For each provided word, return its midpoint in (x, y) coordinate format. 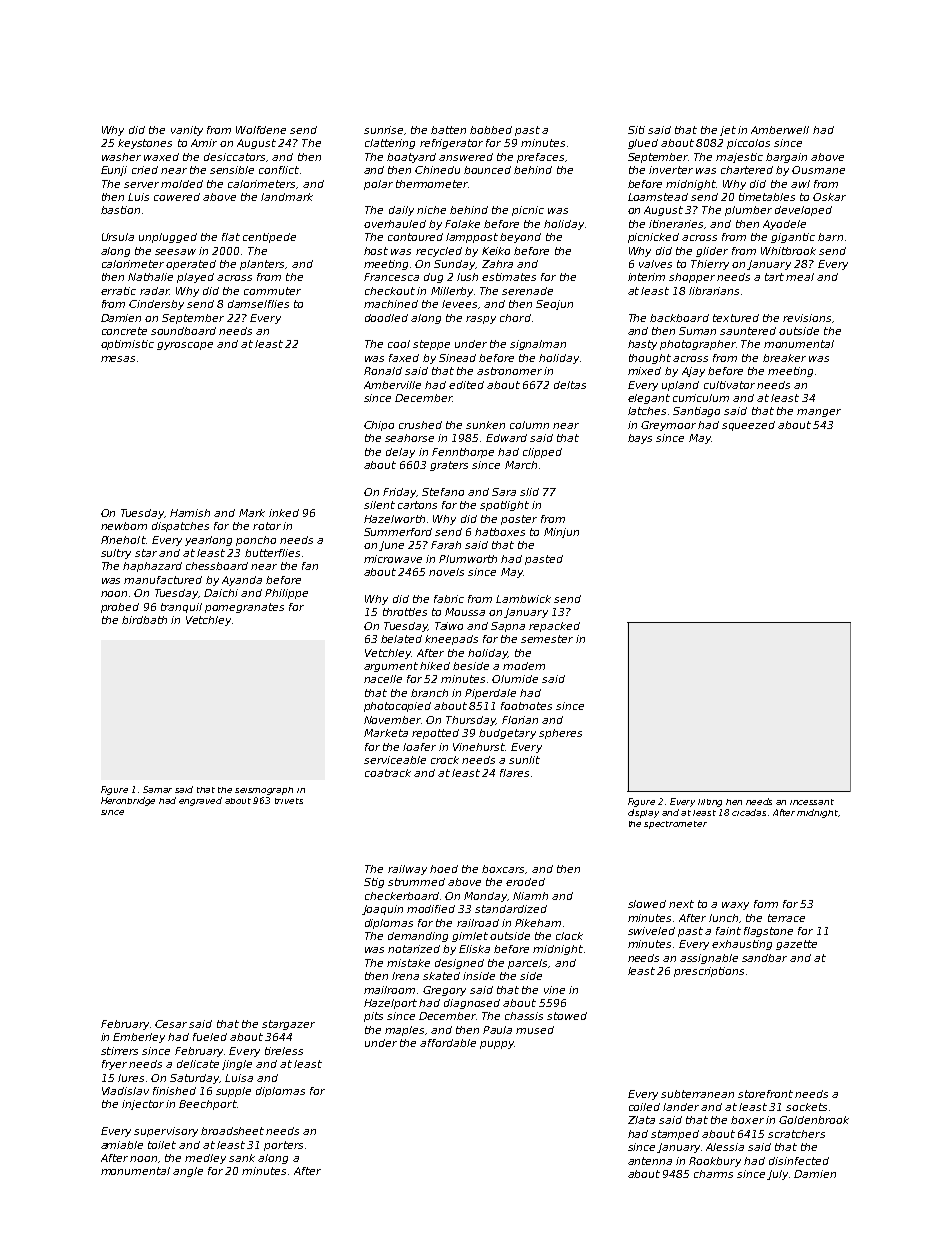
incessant (812, 802)
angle (188, 1172)
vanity (187, 131)
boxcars (503, 869)
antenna (650, 1161)
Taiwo (449, 626)
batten (448, 130)
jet (728, 131)
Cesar (171, 1024)
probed (120, 608)
